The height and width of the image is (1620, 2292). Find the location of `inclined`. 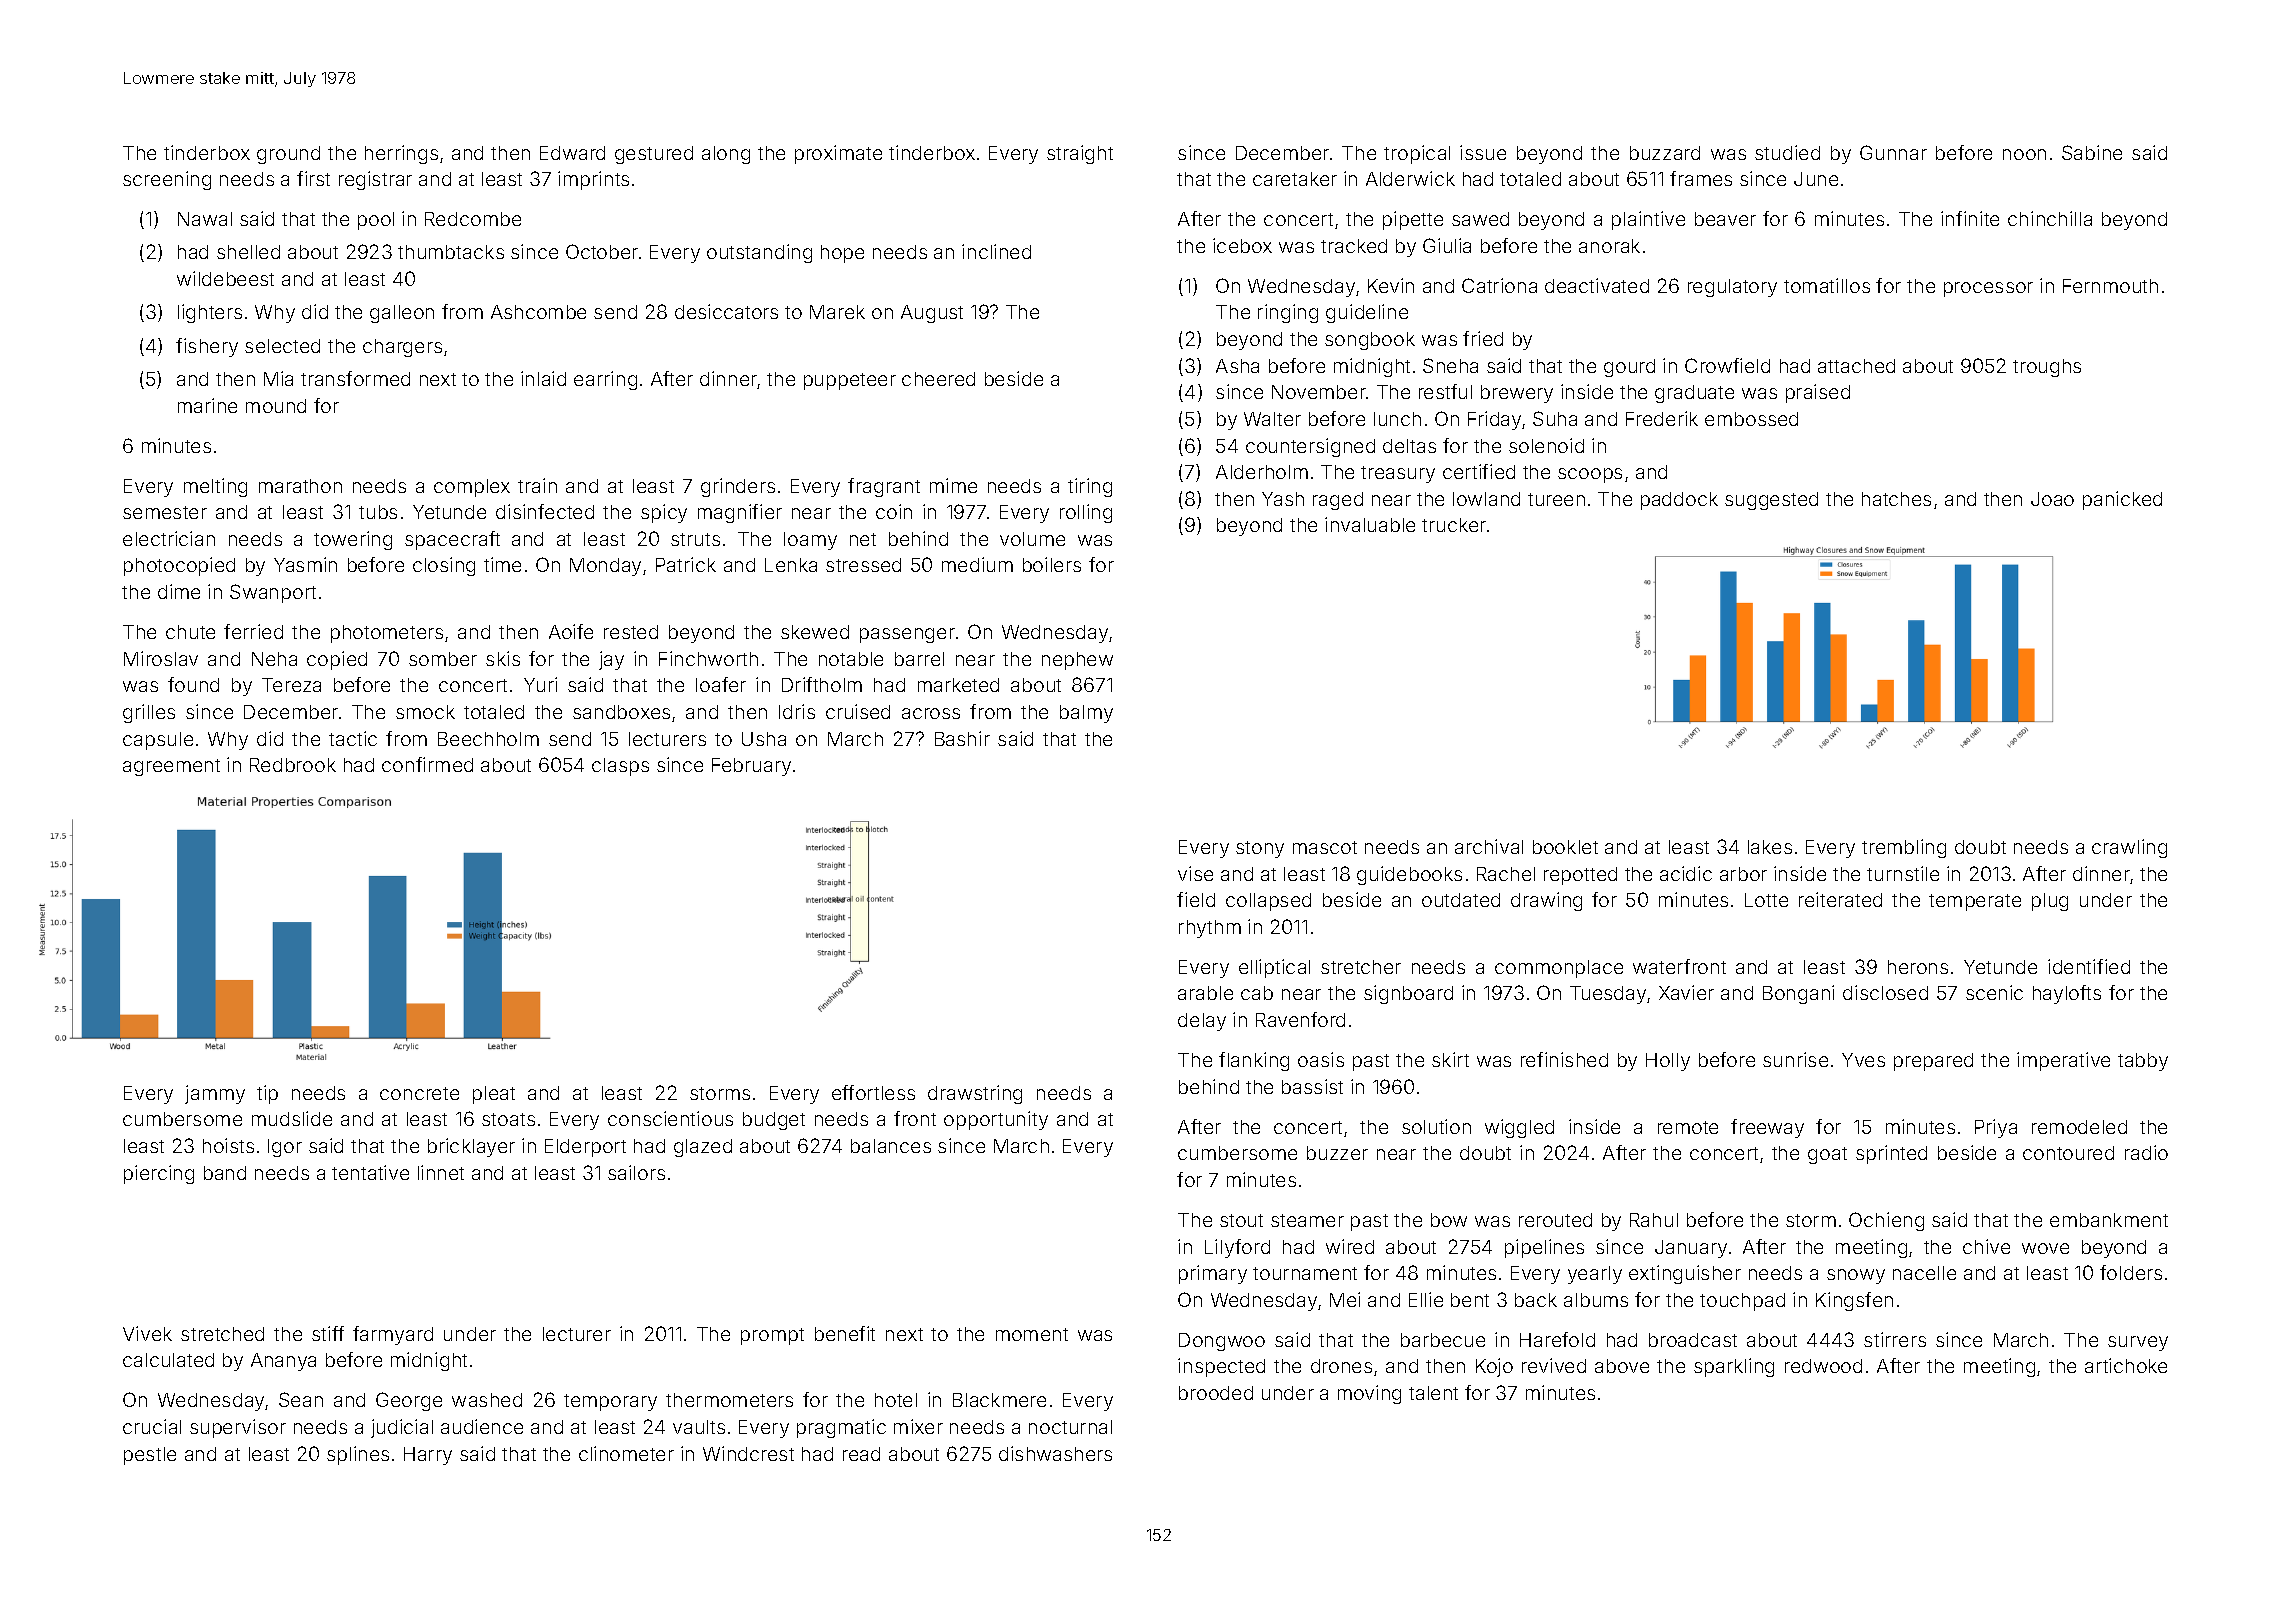

inclined is located at coordinates (996, 251).
